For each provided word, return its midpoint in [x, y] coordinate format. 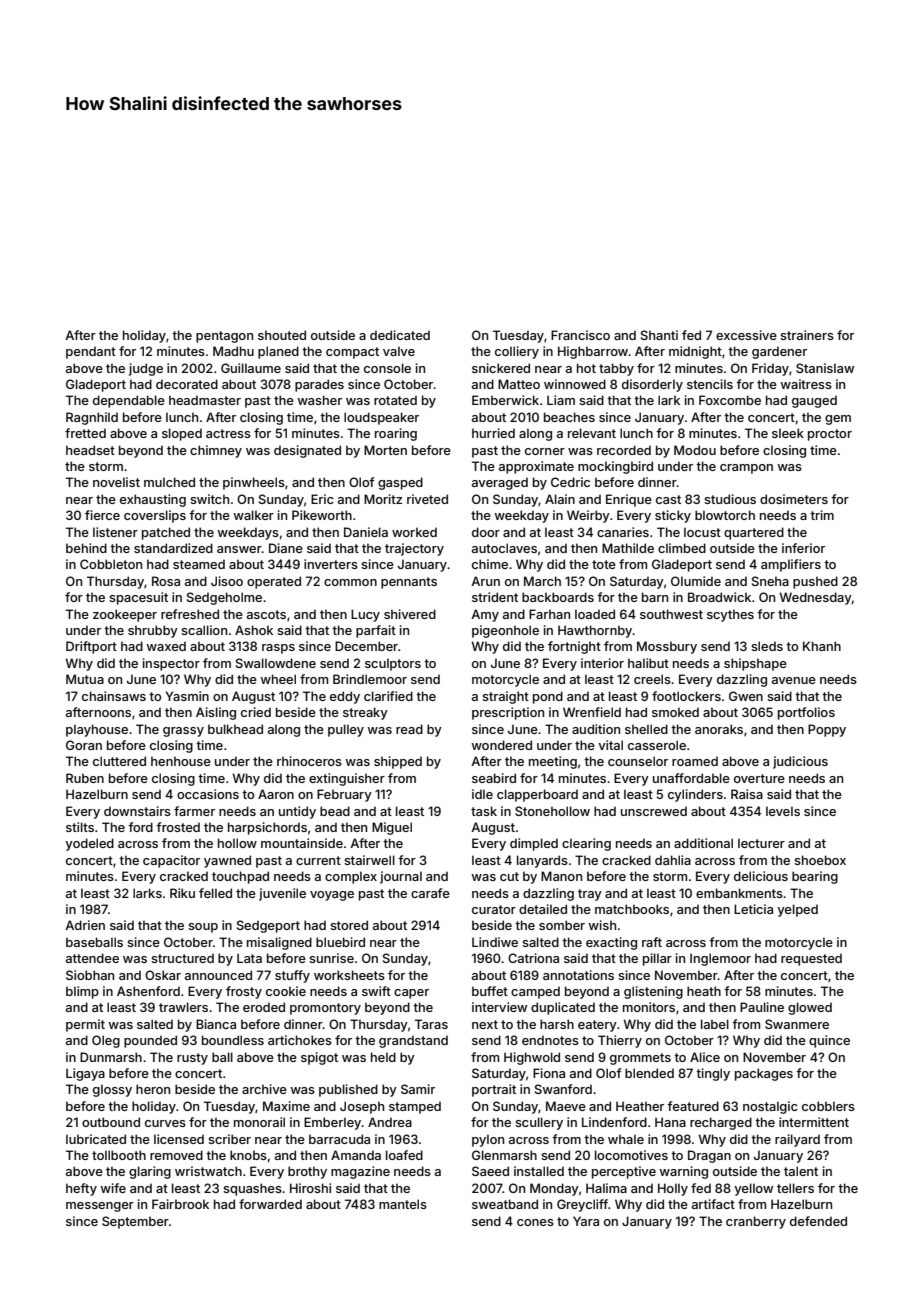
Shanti [659, 335]
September [135, 1222]
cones [535, 1222]
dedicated [400, 335]
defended [818, 1221]
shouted [282, 335]
